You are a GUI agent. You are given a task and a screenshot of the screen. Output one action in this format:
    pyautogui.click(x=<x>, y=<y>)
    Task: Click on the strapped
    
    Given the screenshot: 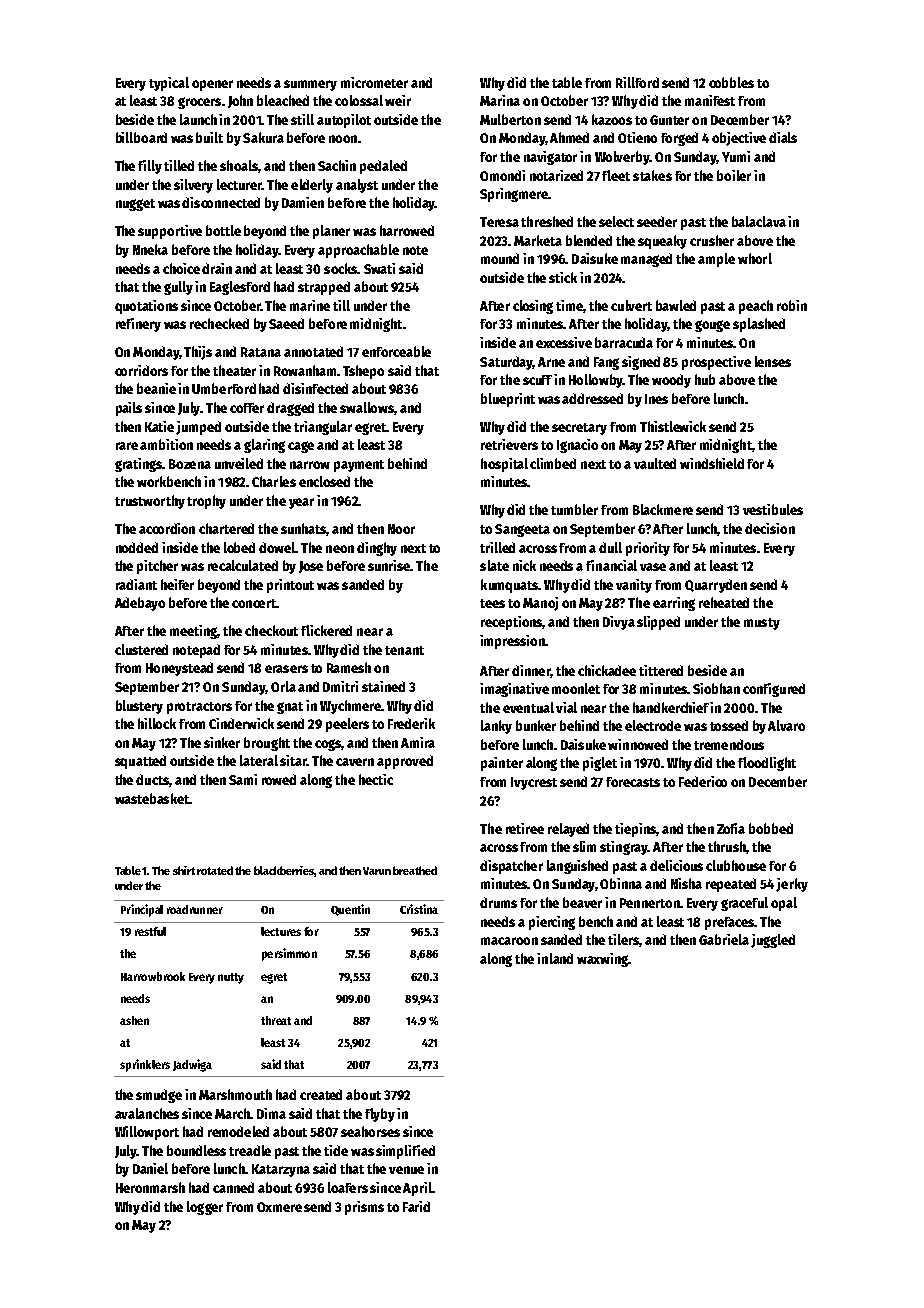 What is the action you would take?
    pyautogui.click(x=324, y=288)
